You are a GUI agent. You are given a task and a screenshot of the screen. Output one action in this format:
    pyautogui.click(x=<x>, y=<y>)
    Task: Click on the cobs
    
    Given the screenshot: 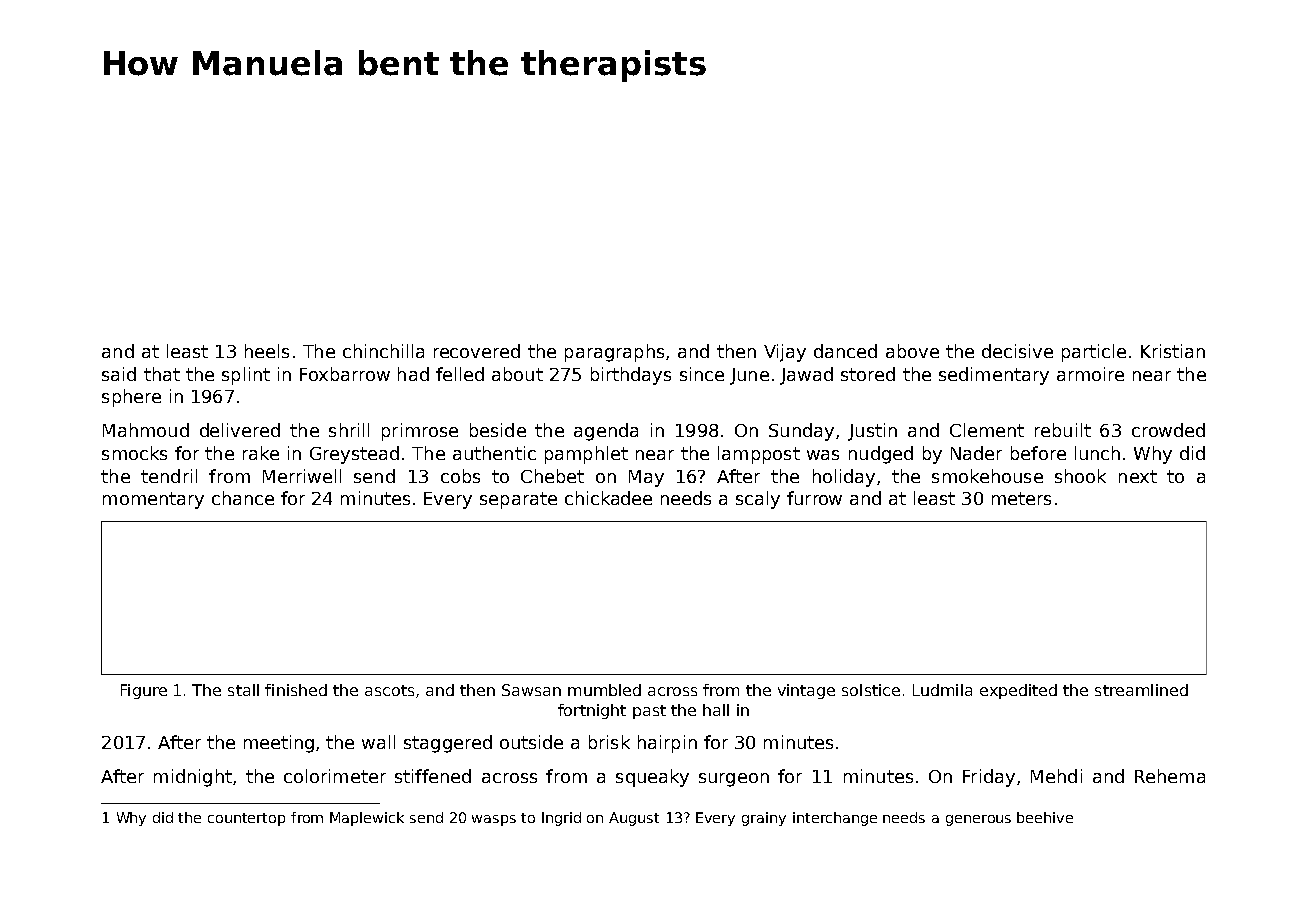 What is the action you would take?
    pyautogui.click(x=460, y=476)
